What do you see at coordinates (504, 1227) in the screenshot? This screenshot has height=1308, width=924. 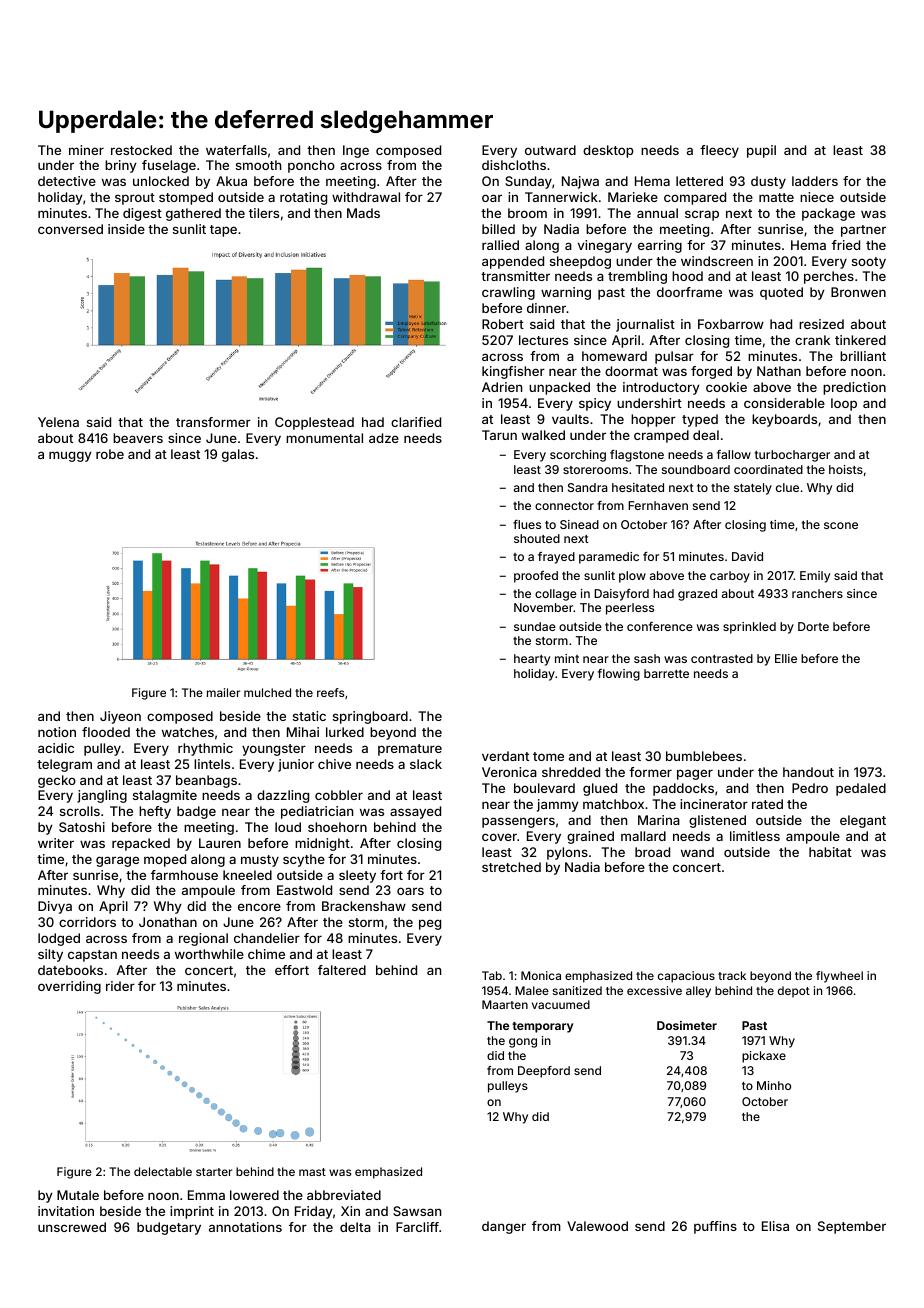 I see `danger` at bounding box center [504, 1227].
